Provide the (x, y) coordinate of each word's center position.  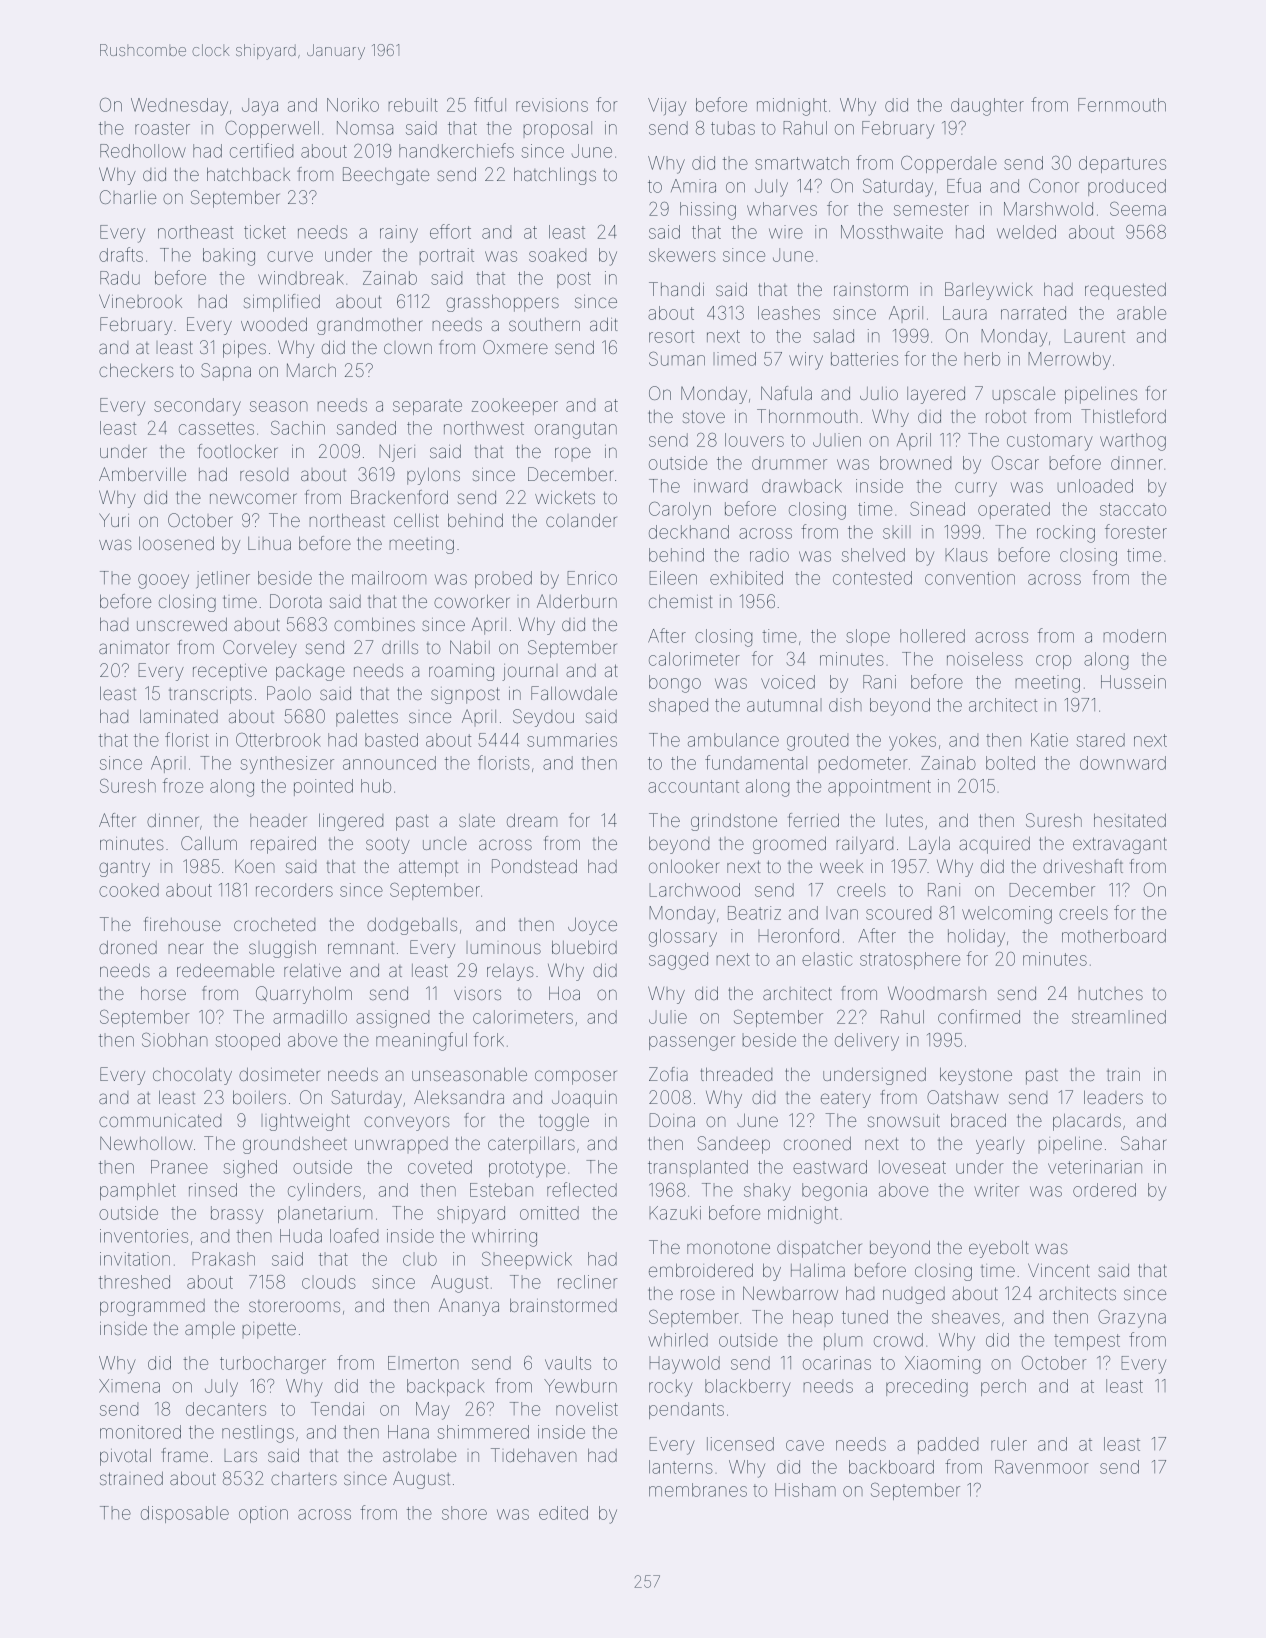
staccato (1133, 509)
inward (720, 486)
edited (563, 1513)
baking (229, 257)
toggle (564, 1122)
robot (1006, 416)
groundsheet (295, 1145)
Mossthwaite (892, 232)
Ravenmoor (1041, 1467)
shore (464, 1513)
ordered (1104, 1190)
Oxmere (515, 347)
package (310, 672)
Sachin (298, 428)
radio (769, 555)
